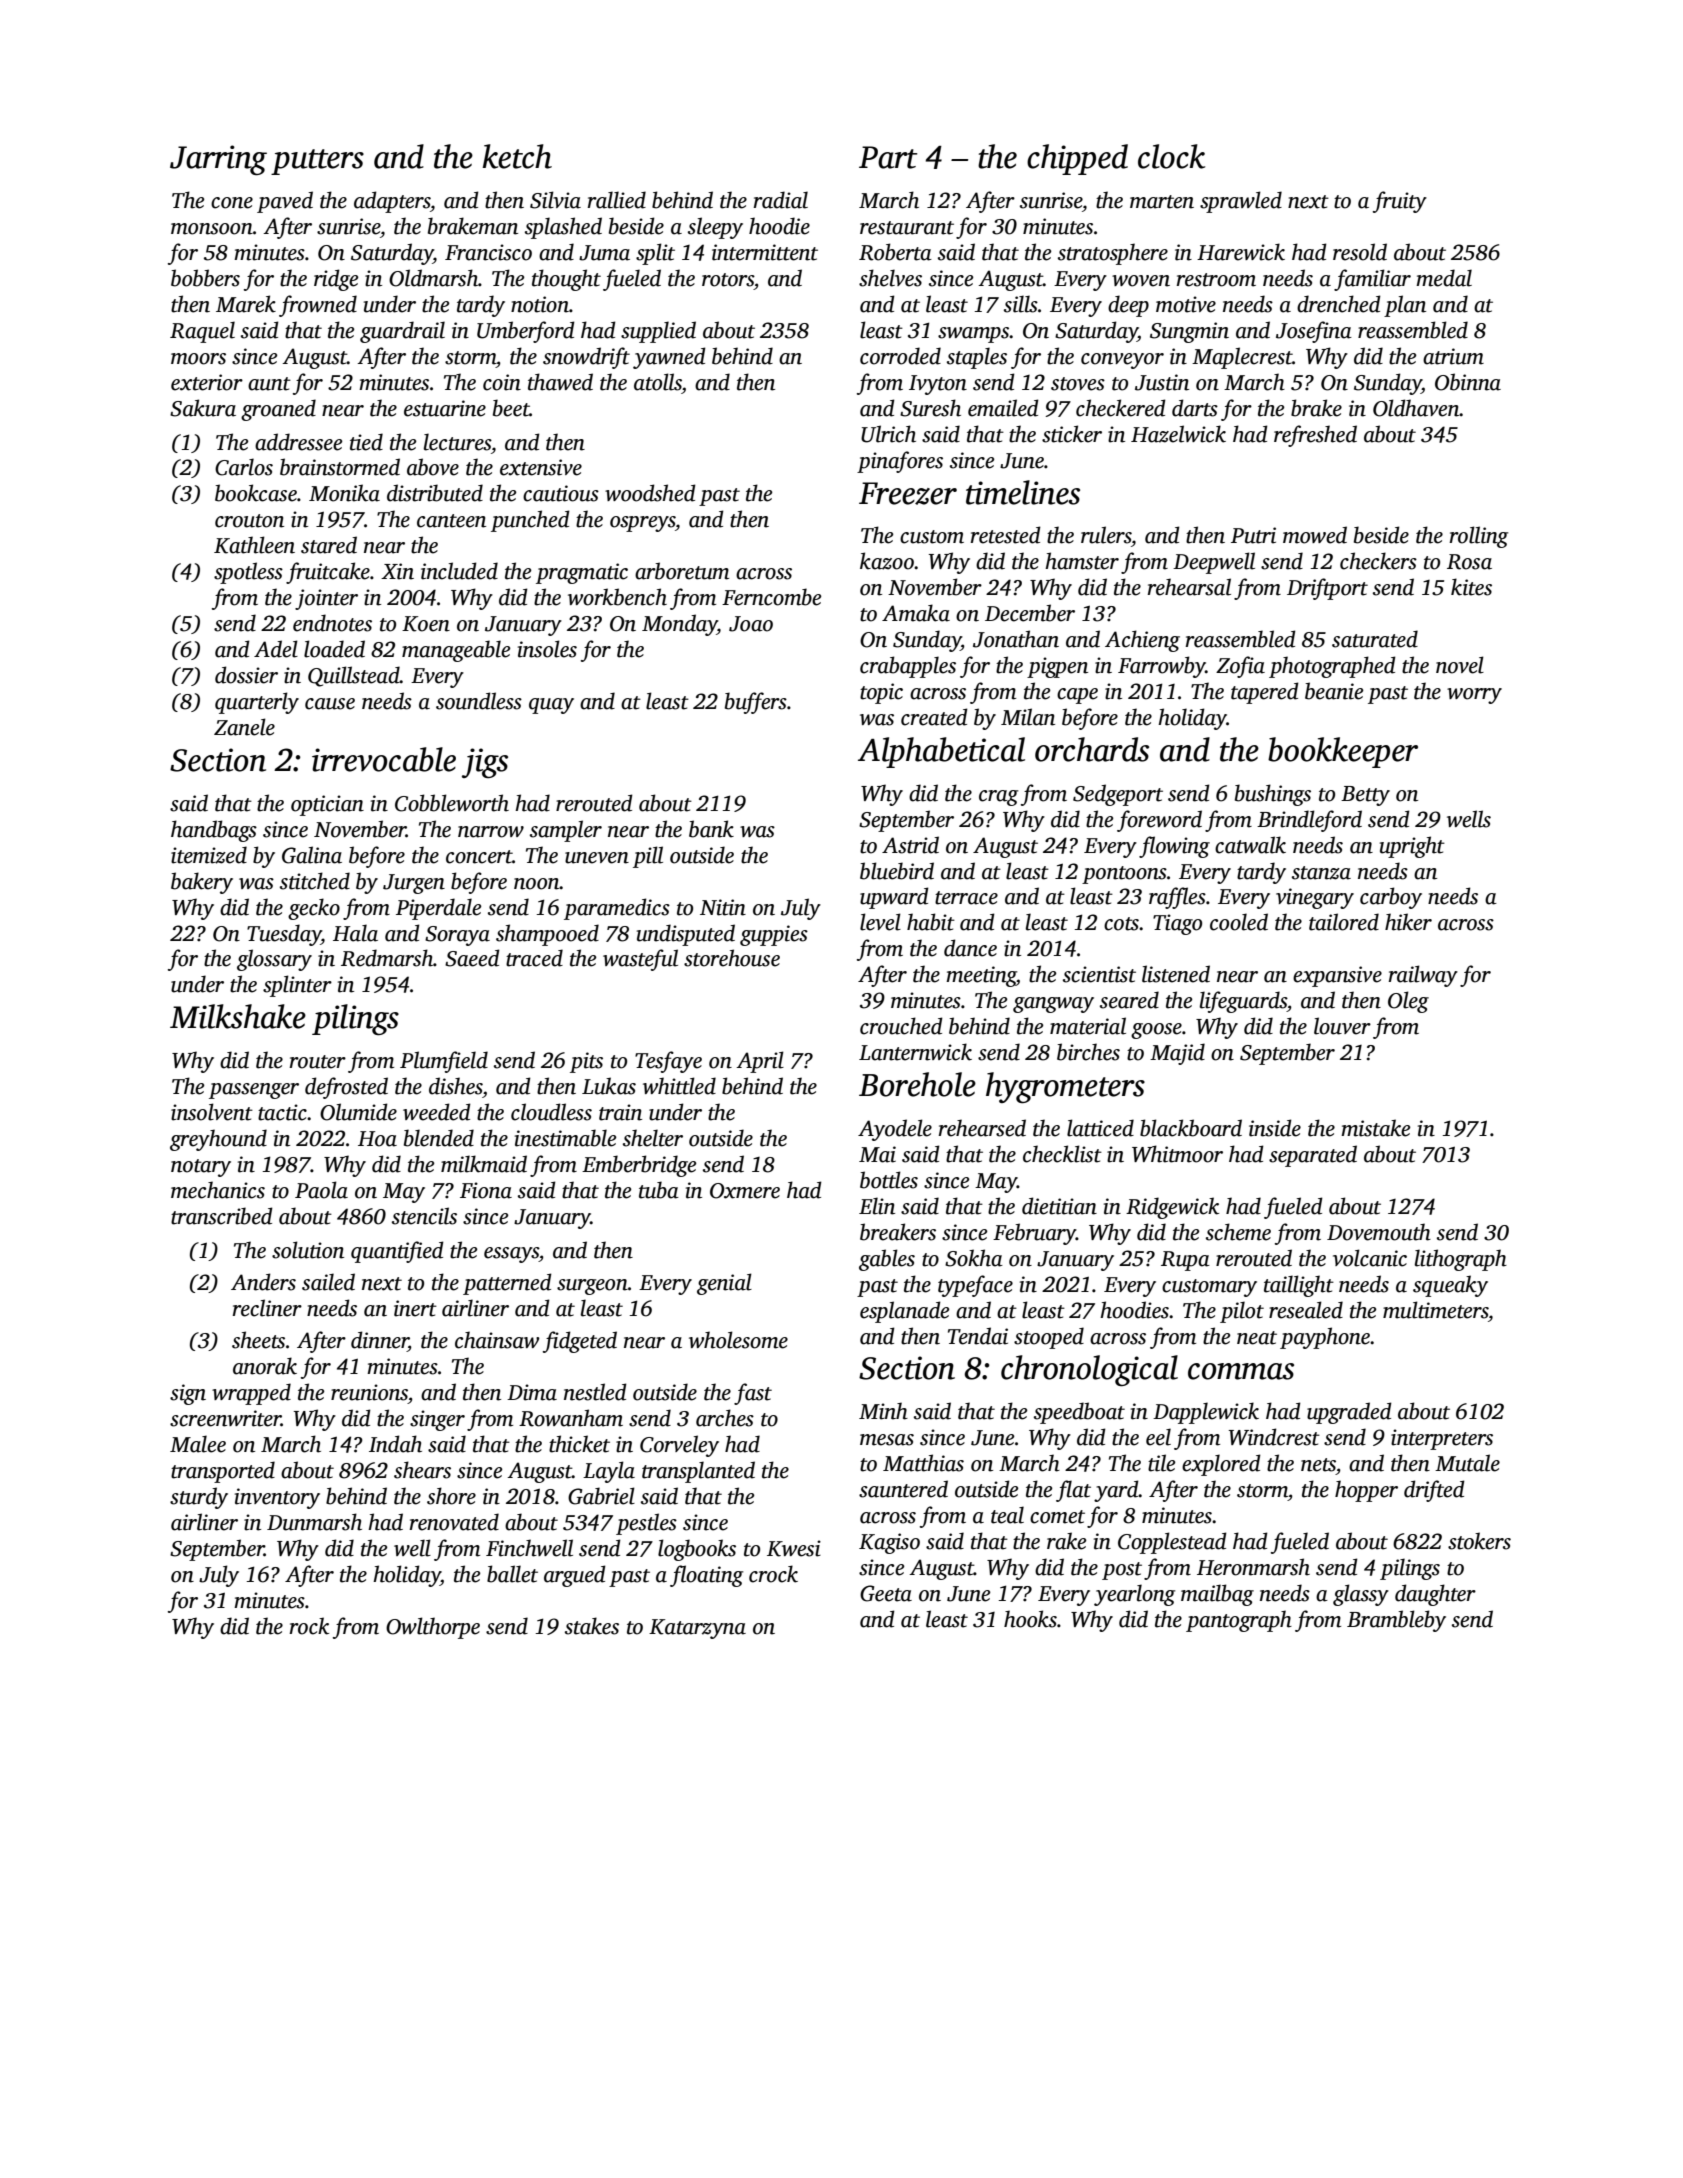 The height and width of the screenshot is (2178, 1683). I want to click on canteen, so click(451, 521).
